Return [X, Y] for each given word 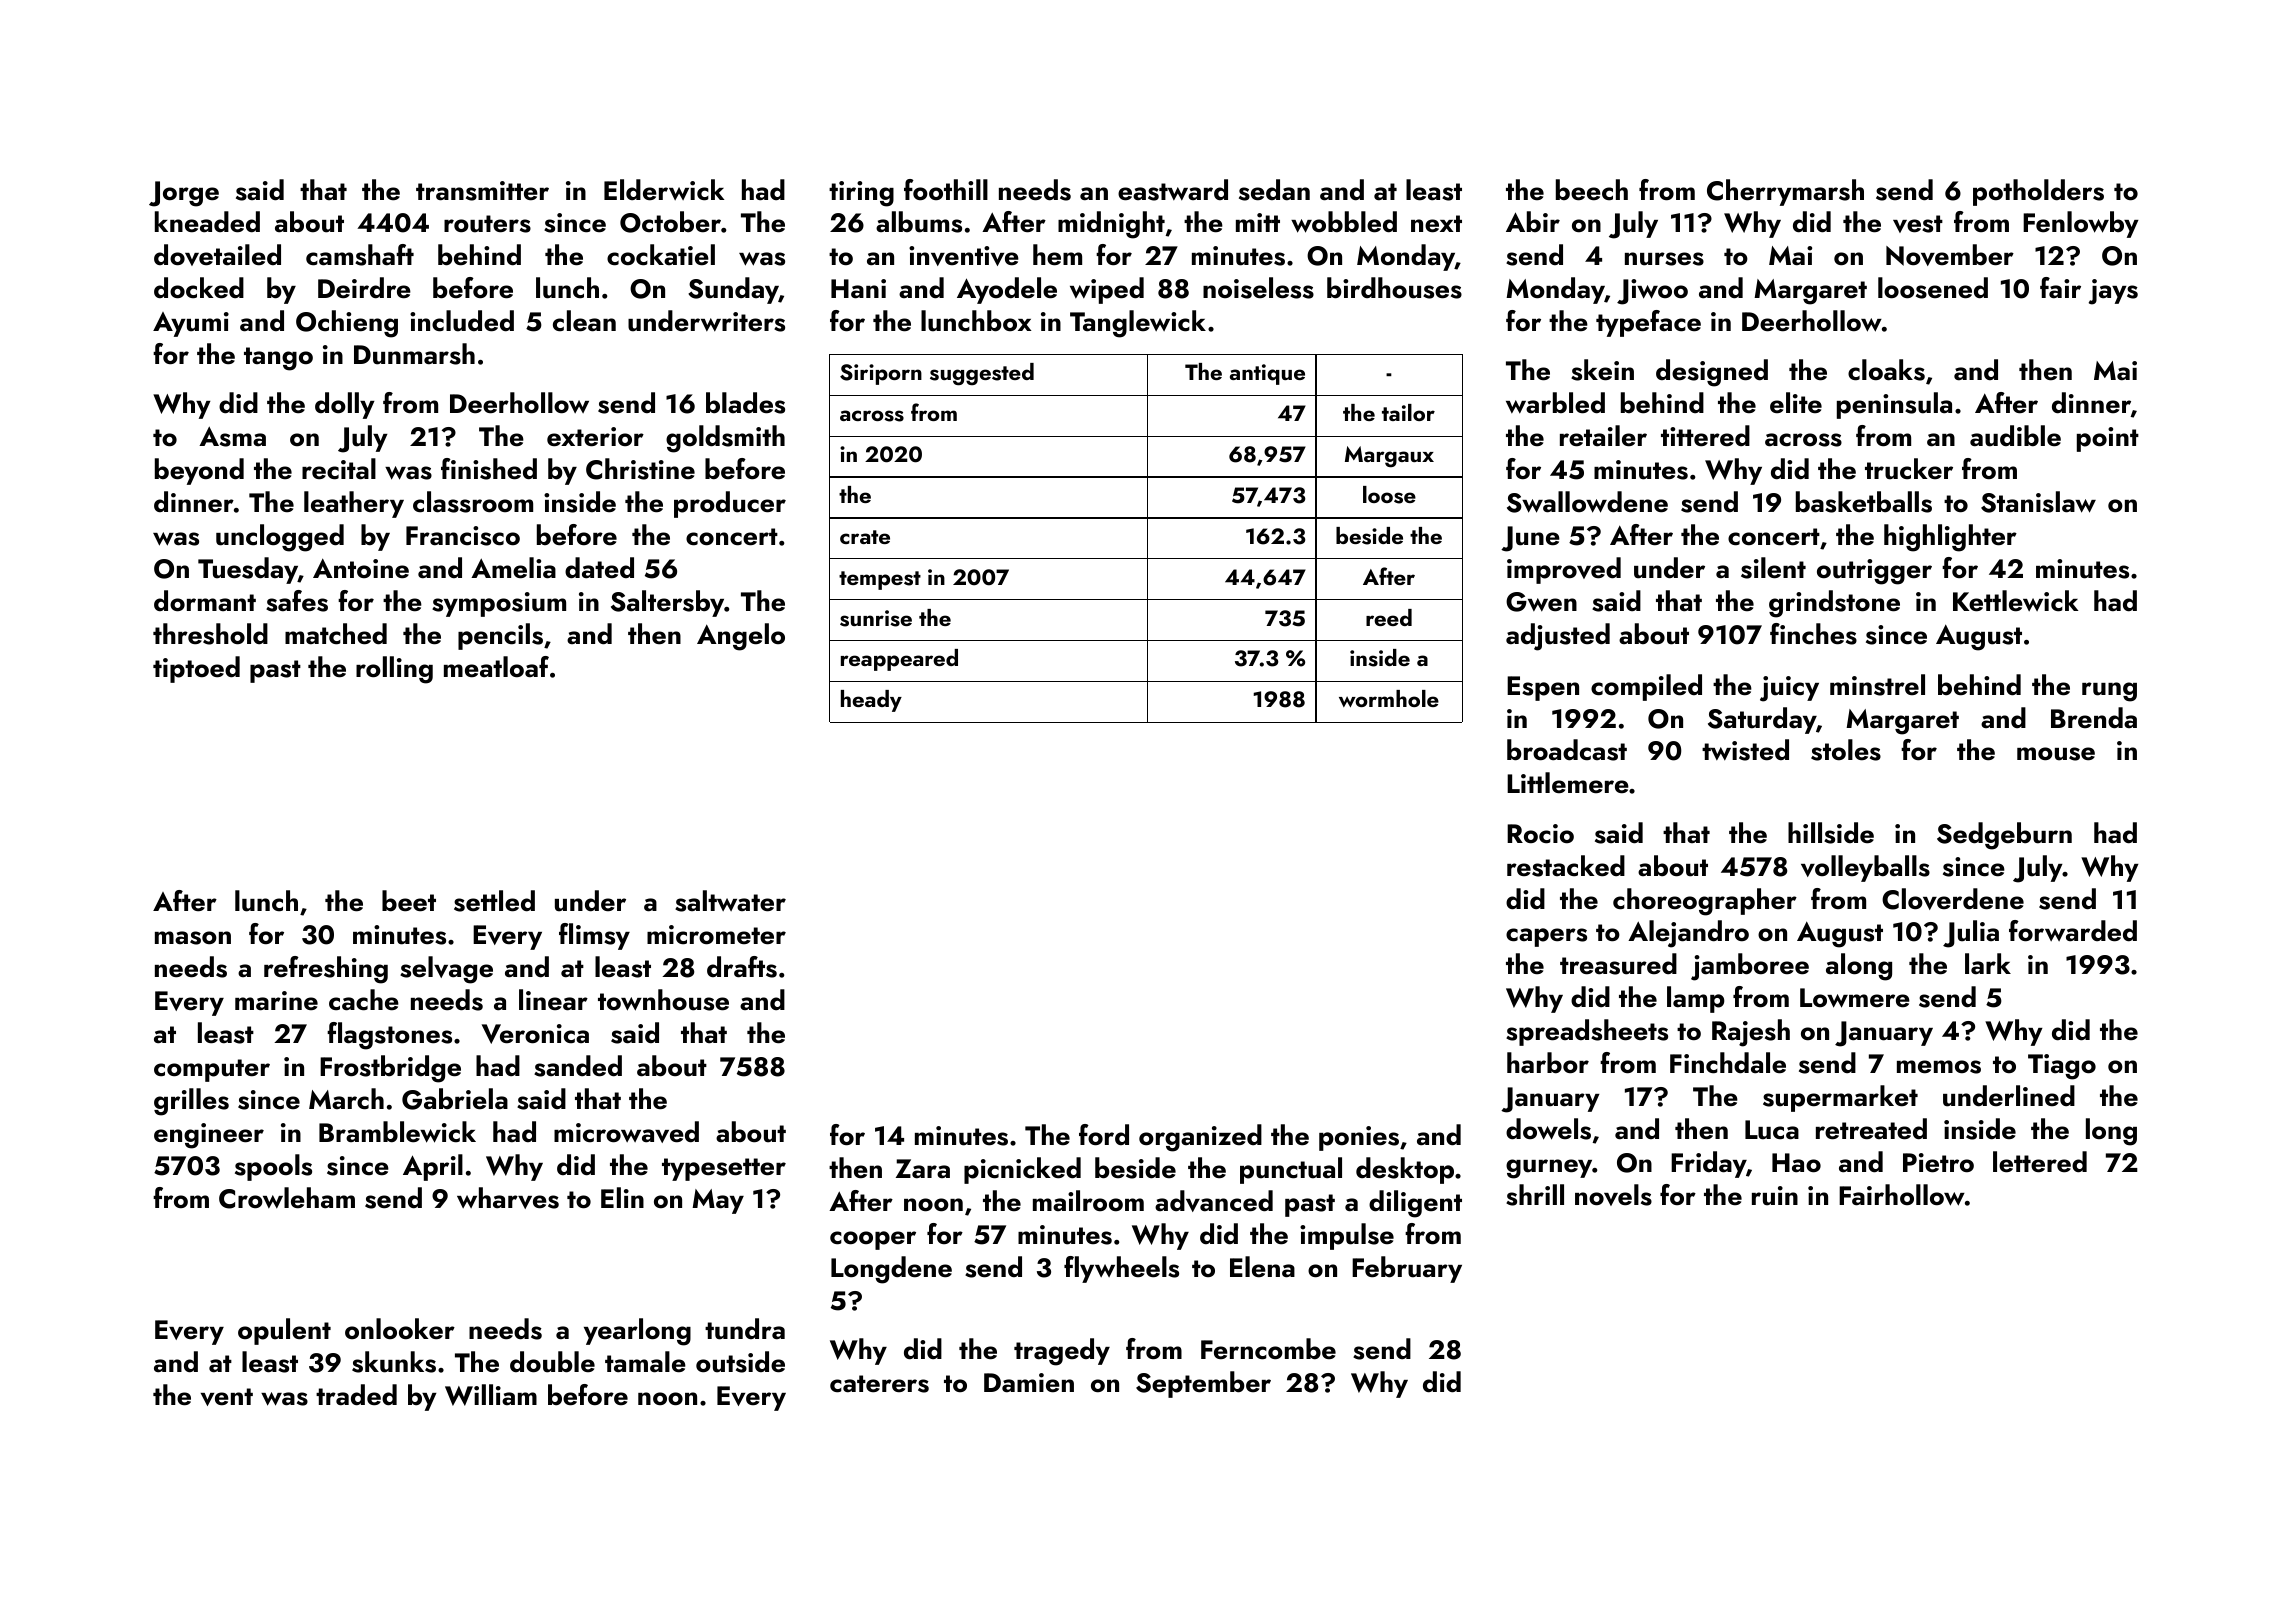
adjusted [1558, 637]
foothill [946, 190]
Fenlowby [2081, 224]
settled [494, 901]
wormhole [1389, 698]
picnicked [1022, 1170]
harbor [1548, 1063]
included [462, 321]
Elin [622, 1197]
